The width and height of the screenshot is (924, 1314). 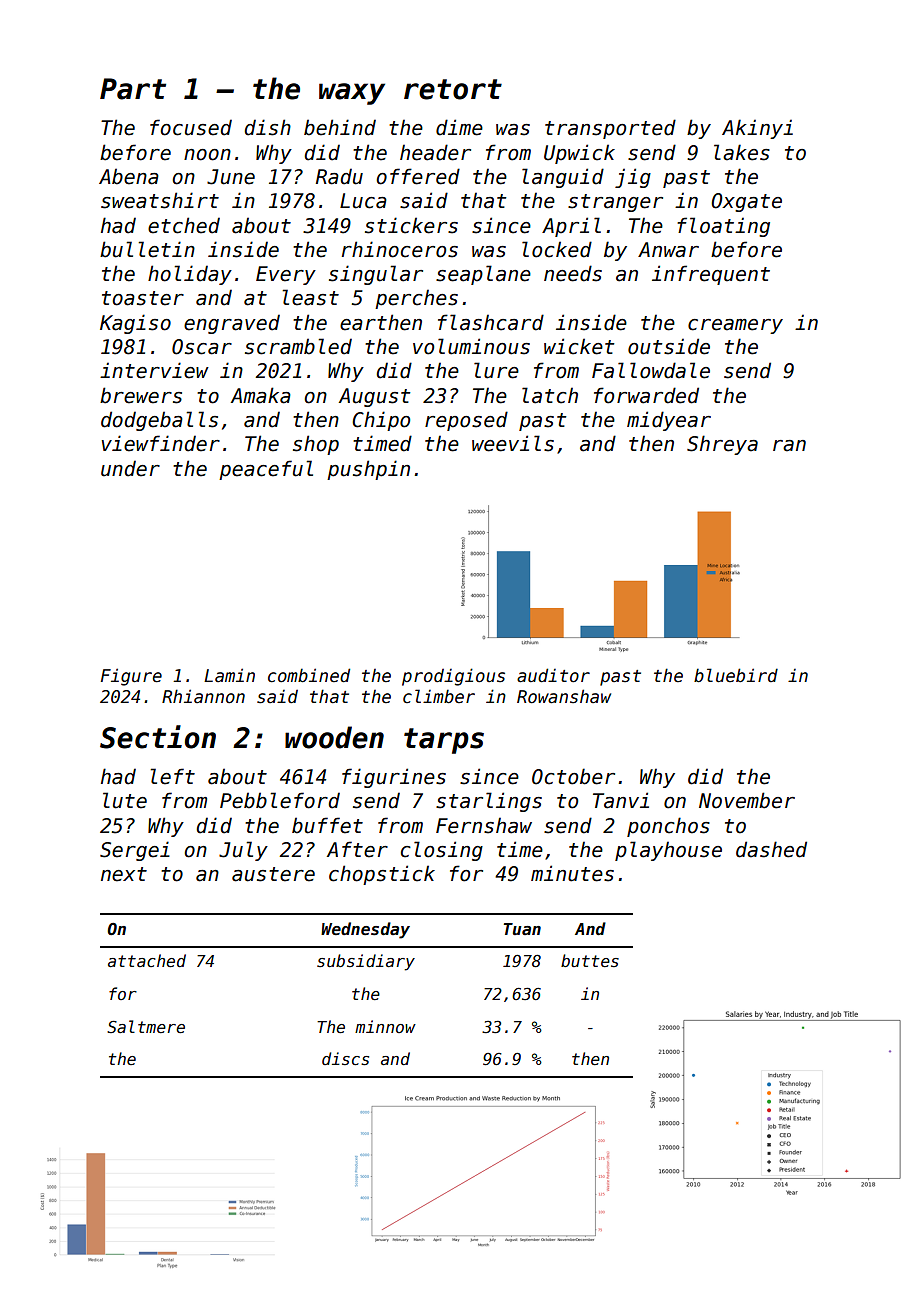 What do you see at coordinates (203, 696) in the screenshot?
I see `Rhiannon` at bounding box center [203, 696].
